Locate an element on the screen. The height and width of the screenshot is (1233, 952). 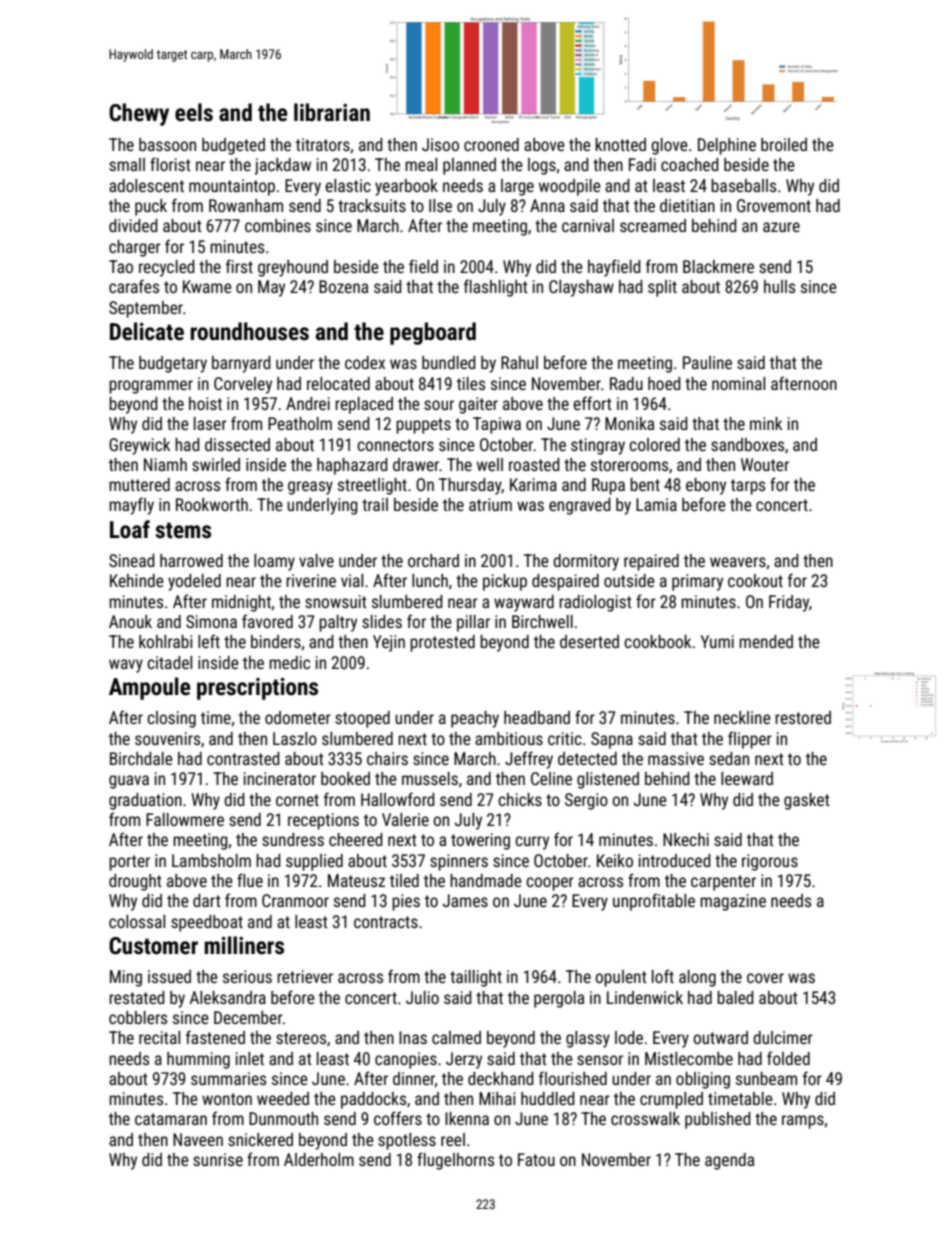
Wouter is located at coordinates (765, 464).
